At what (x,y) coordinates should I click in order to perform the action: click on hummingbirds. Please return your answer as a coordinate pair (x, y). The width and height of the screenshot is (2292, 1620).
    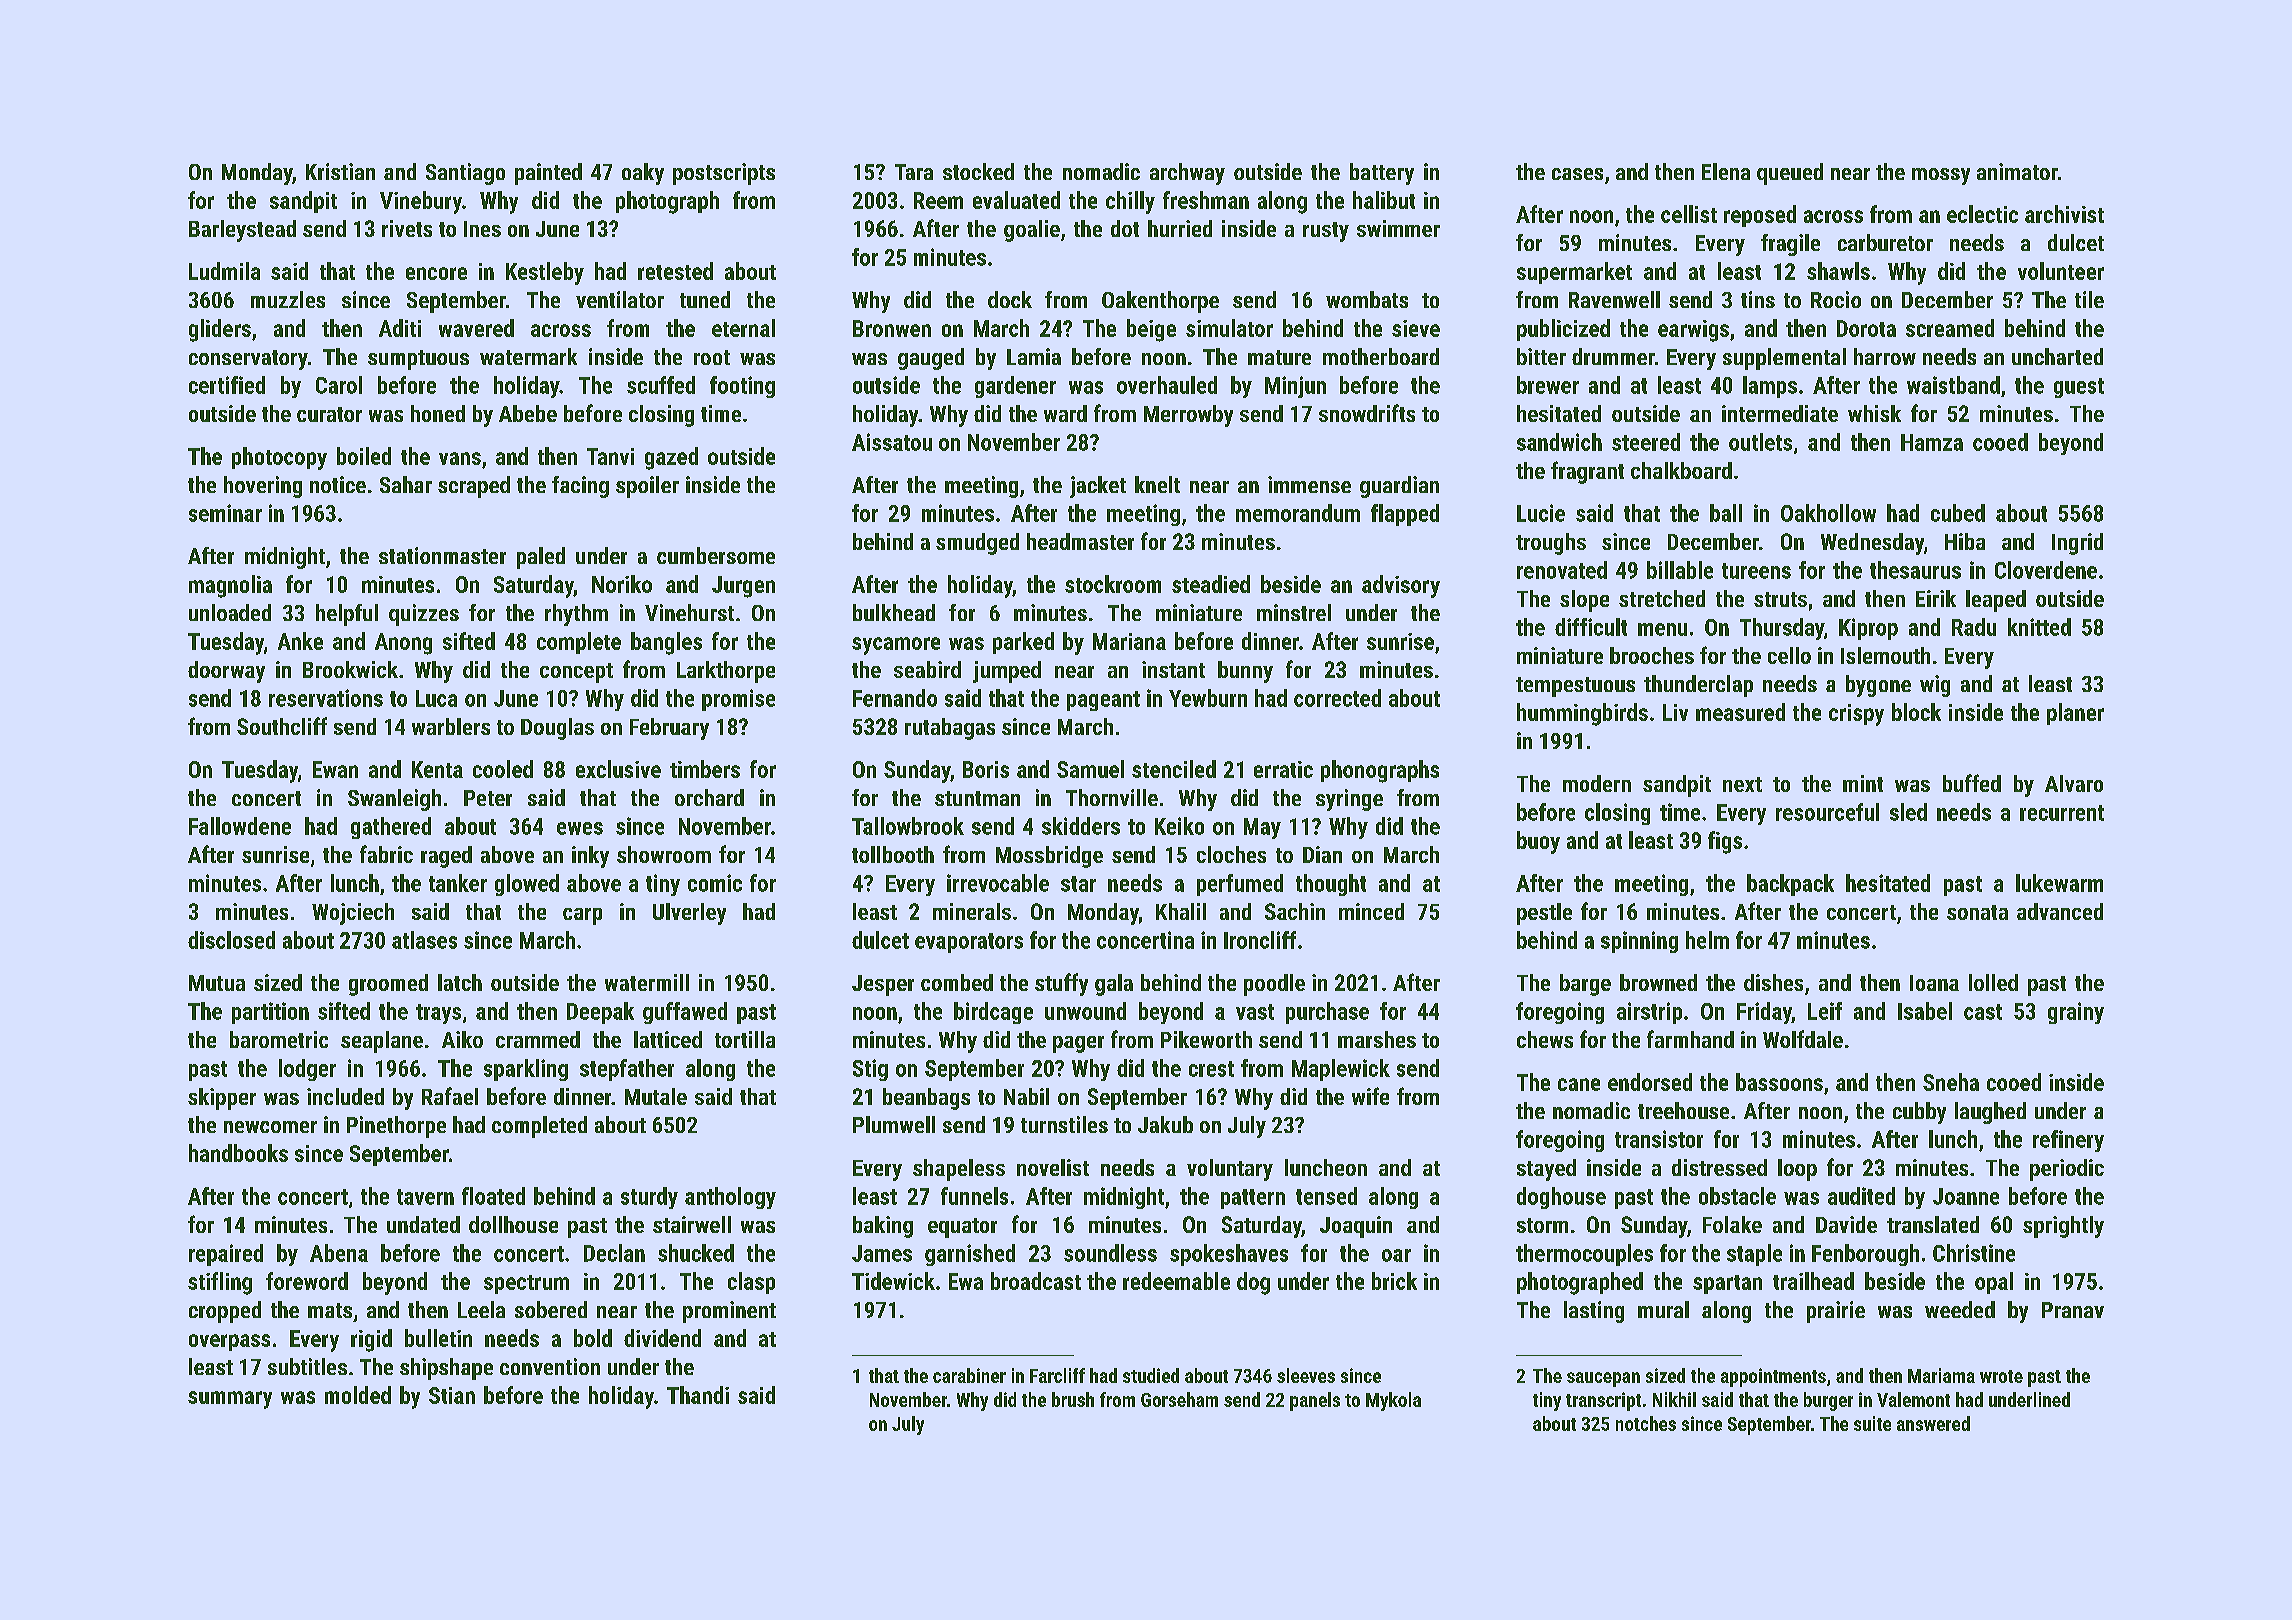
    Looking at the image, I should click on (1582, 714).
